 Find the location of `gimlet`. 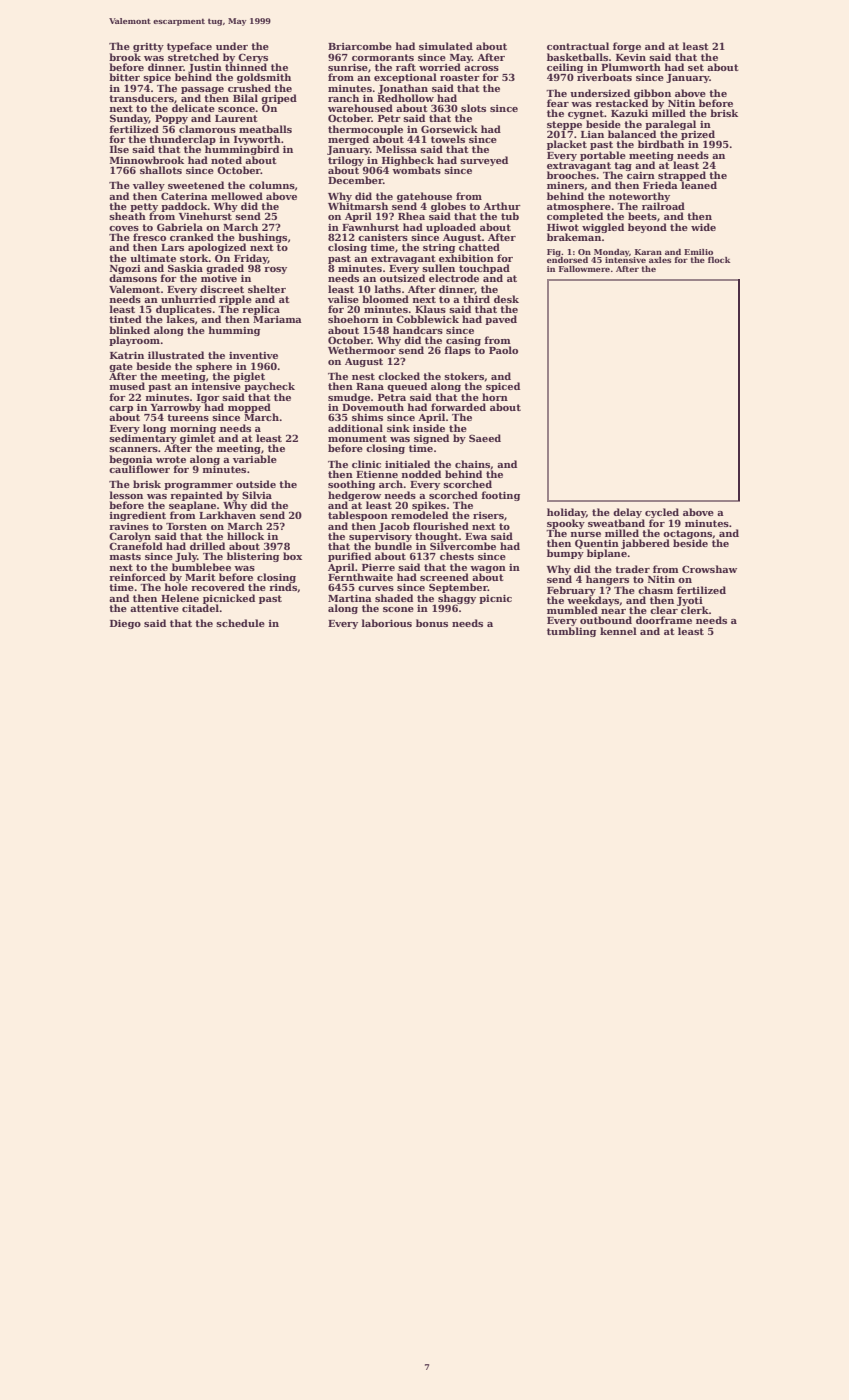

gimlet is located at coordinates (197, 439).
